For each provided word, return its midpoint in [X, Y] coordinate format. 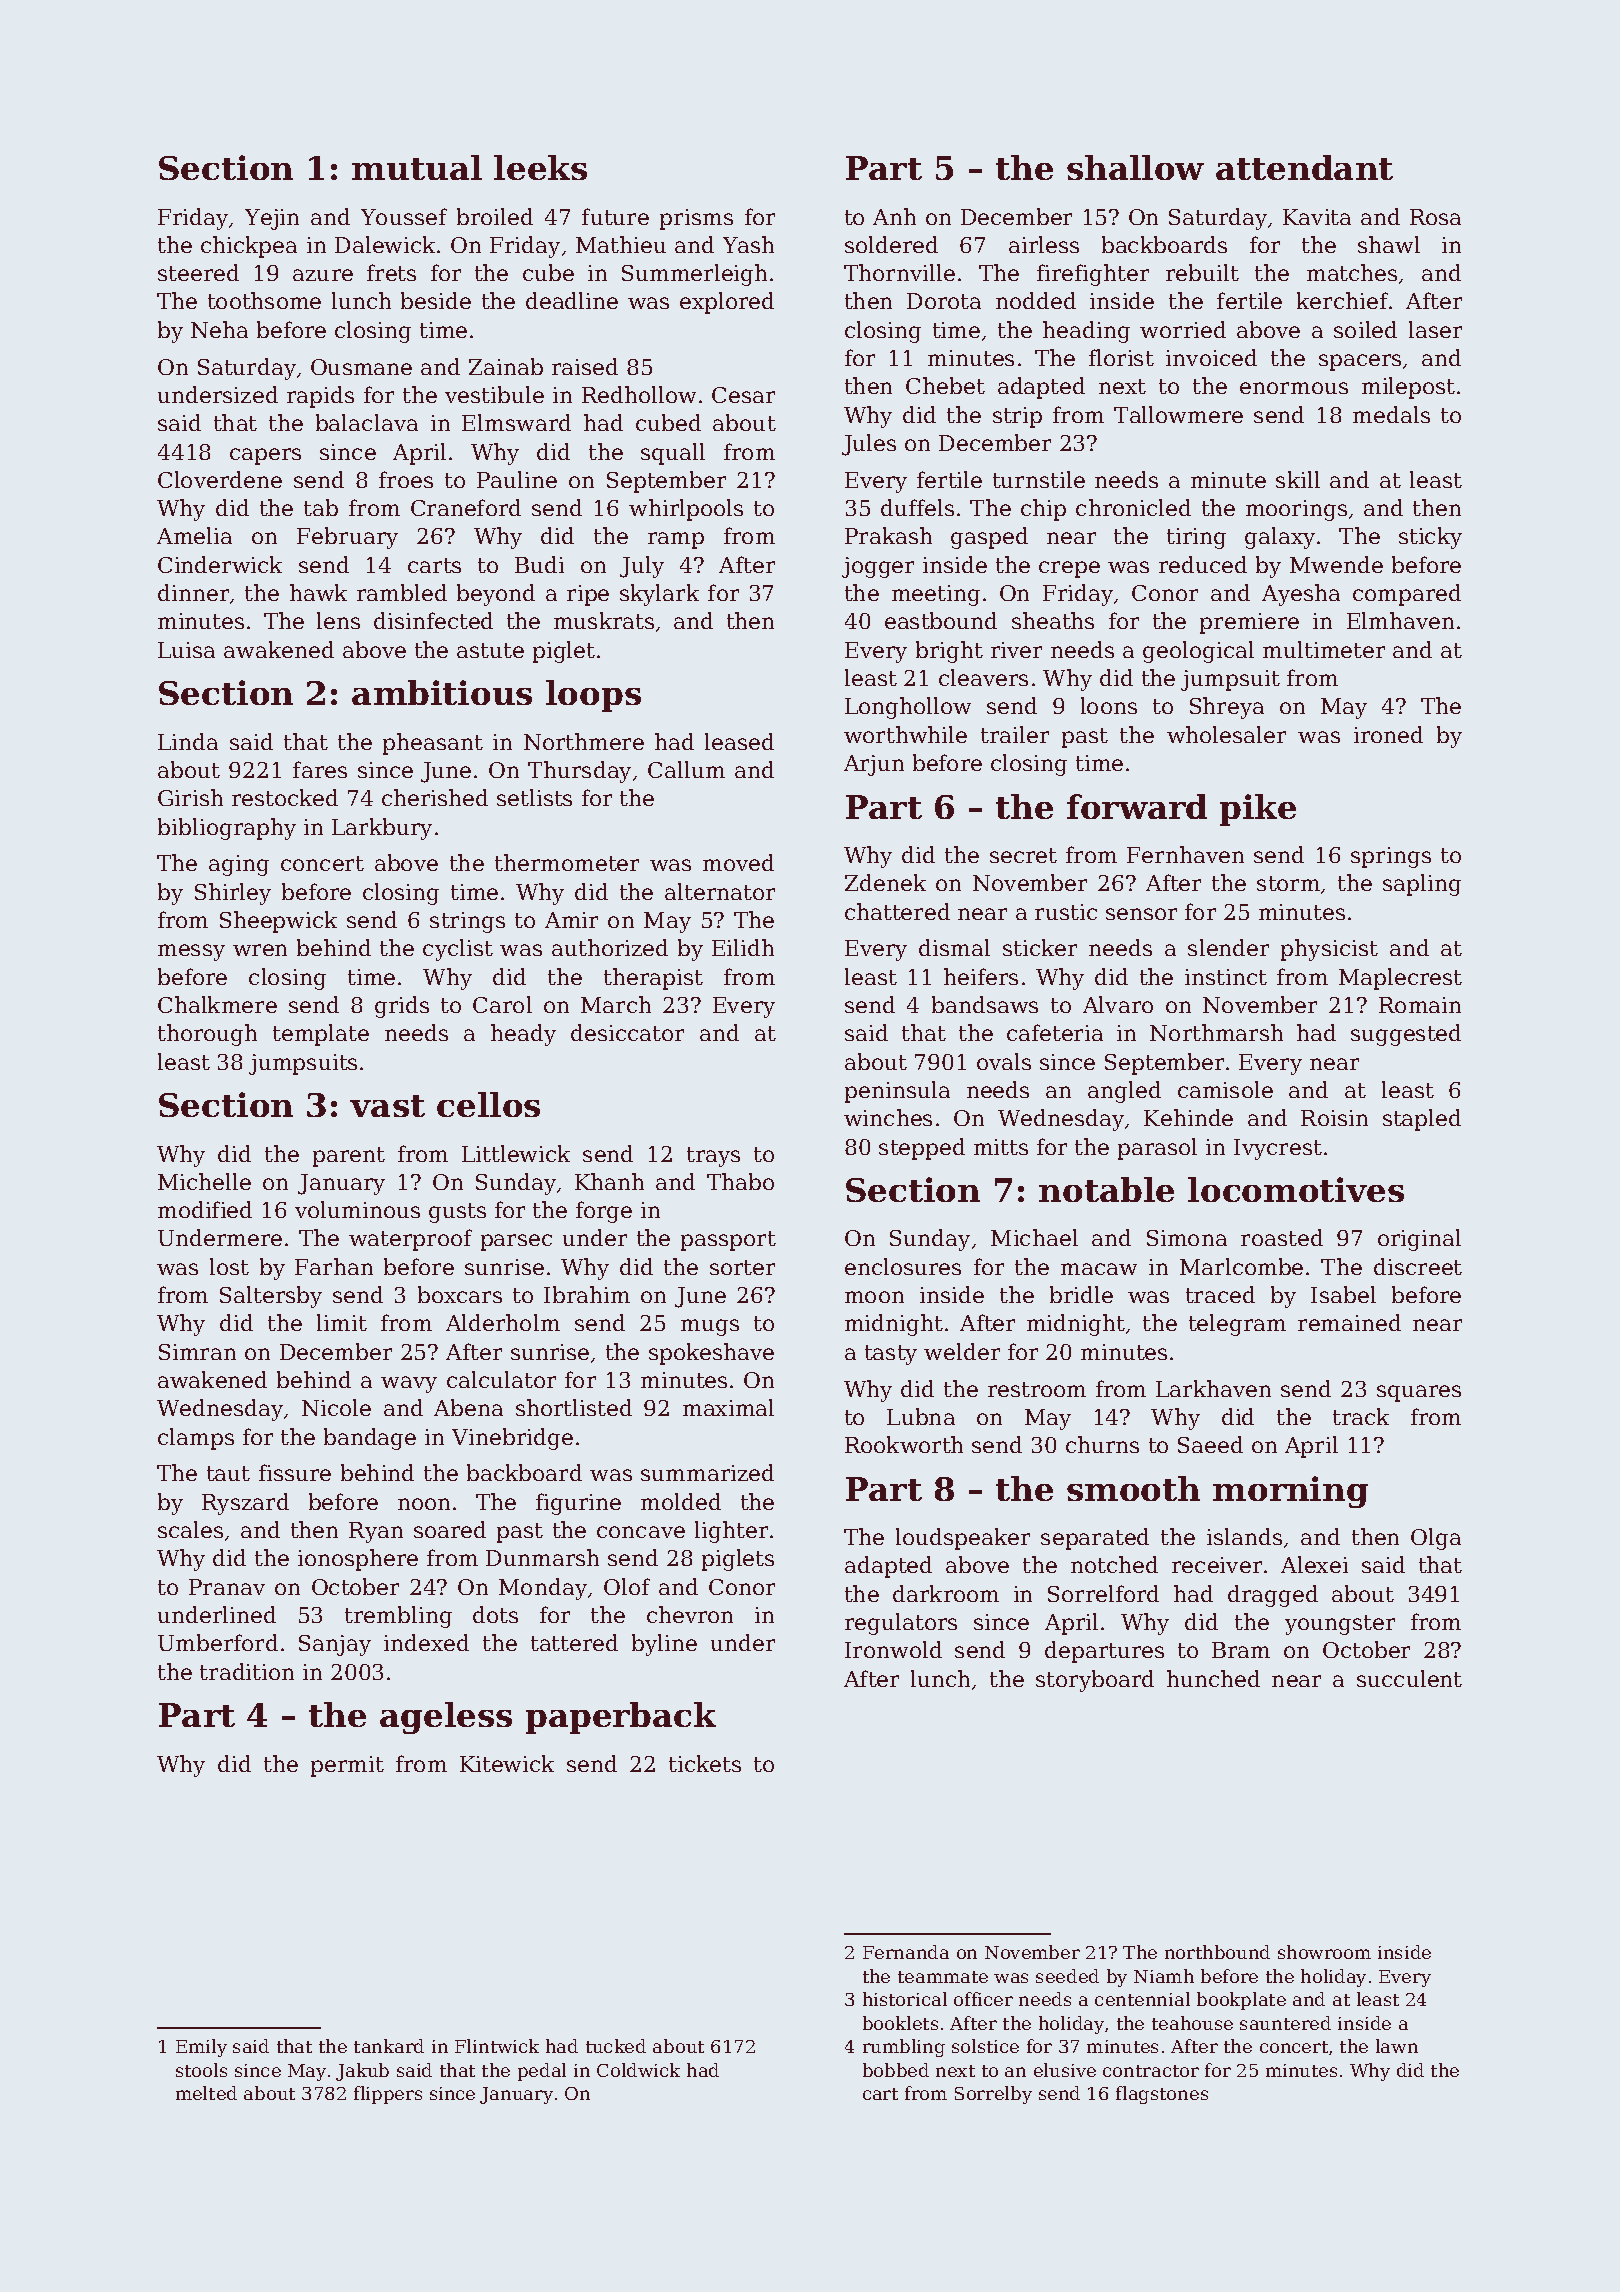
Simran [197, 1352]
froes [406, 479]
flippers [388, 2095]
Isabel [1343, 1294]
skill [1298, 479]
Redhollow [639, 394]
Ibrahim [587, 1294]
